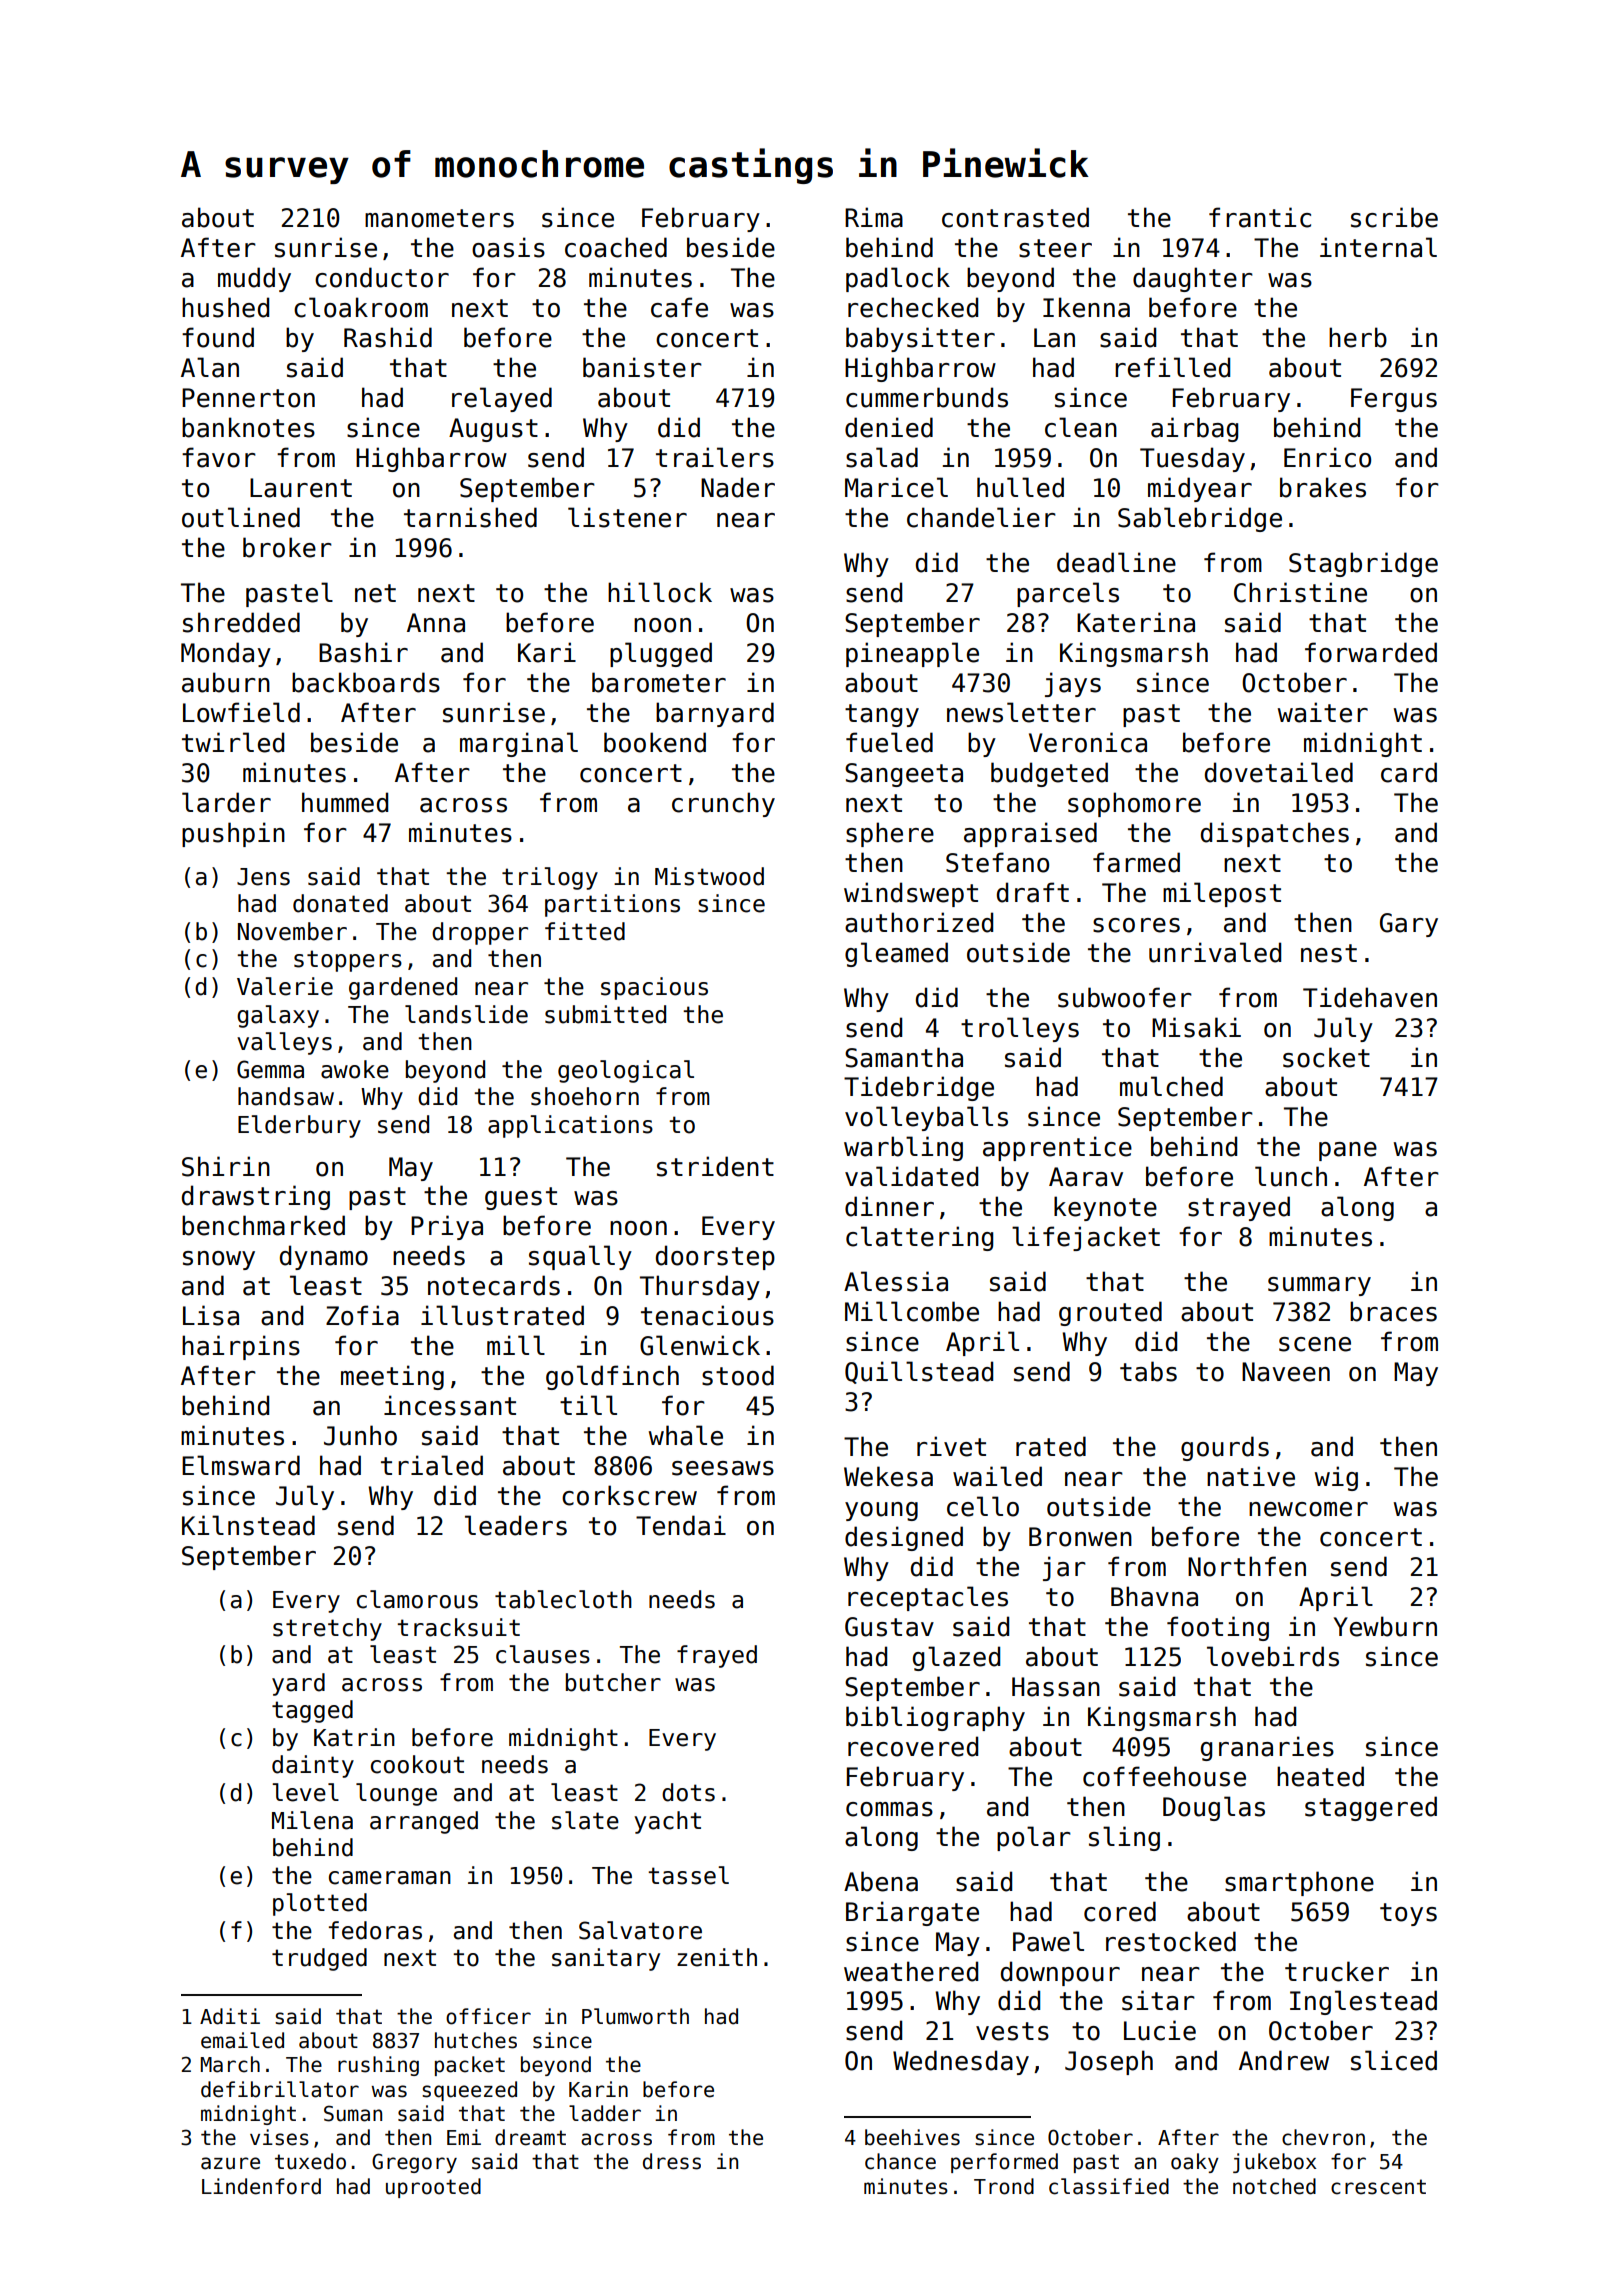 This document has height=2292, width=1620. I want to click on Lindenford, so click(261, 2186).
